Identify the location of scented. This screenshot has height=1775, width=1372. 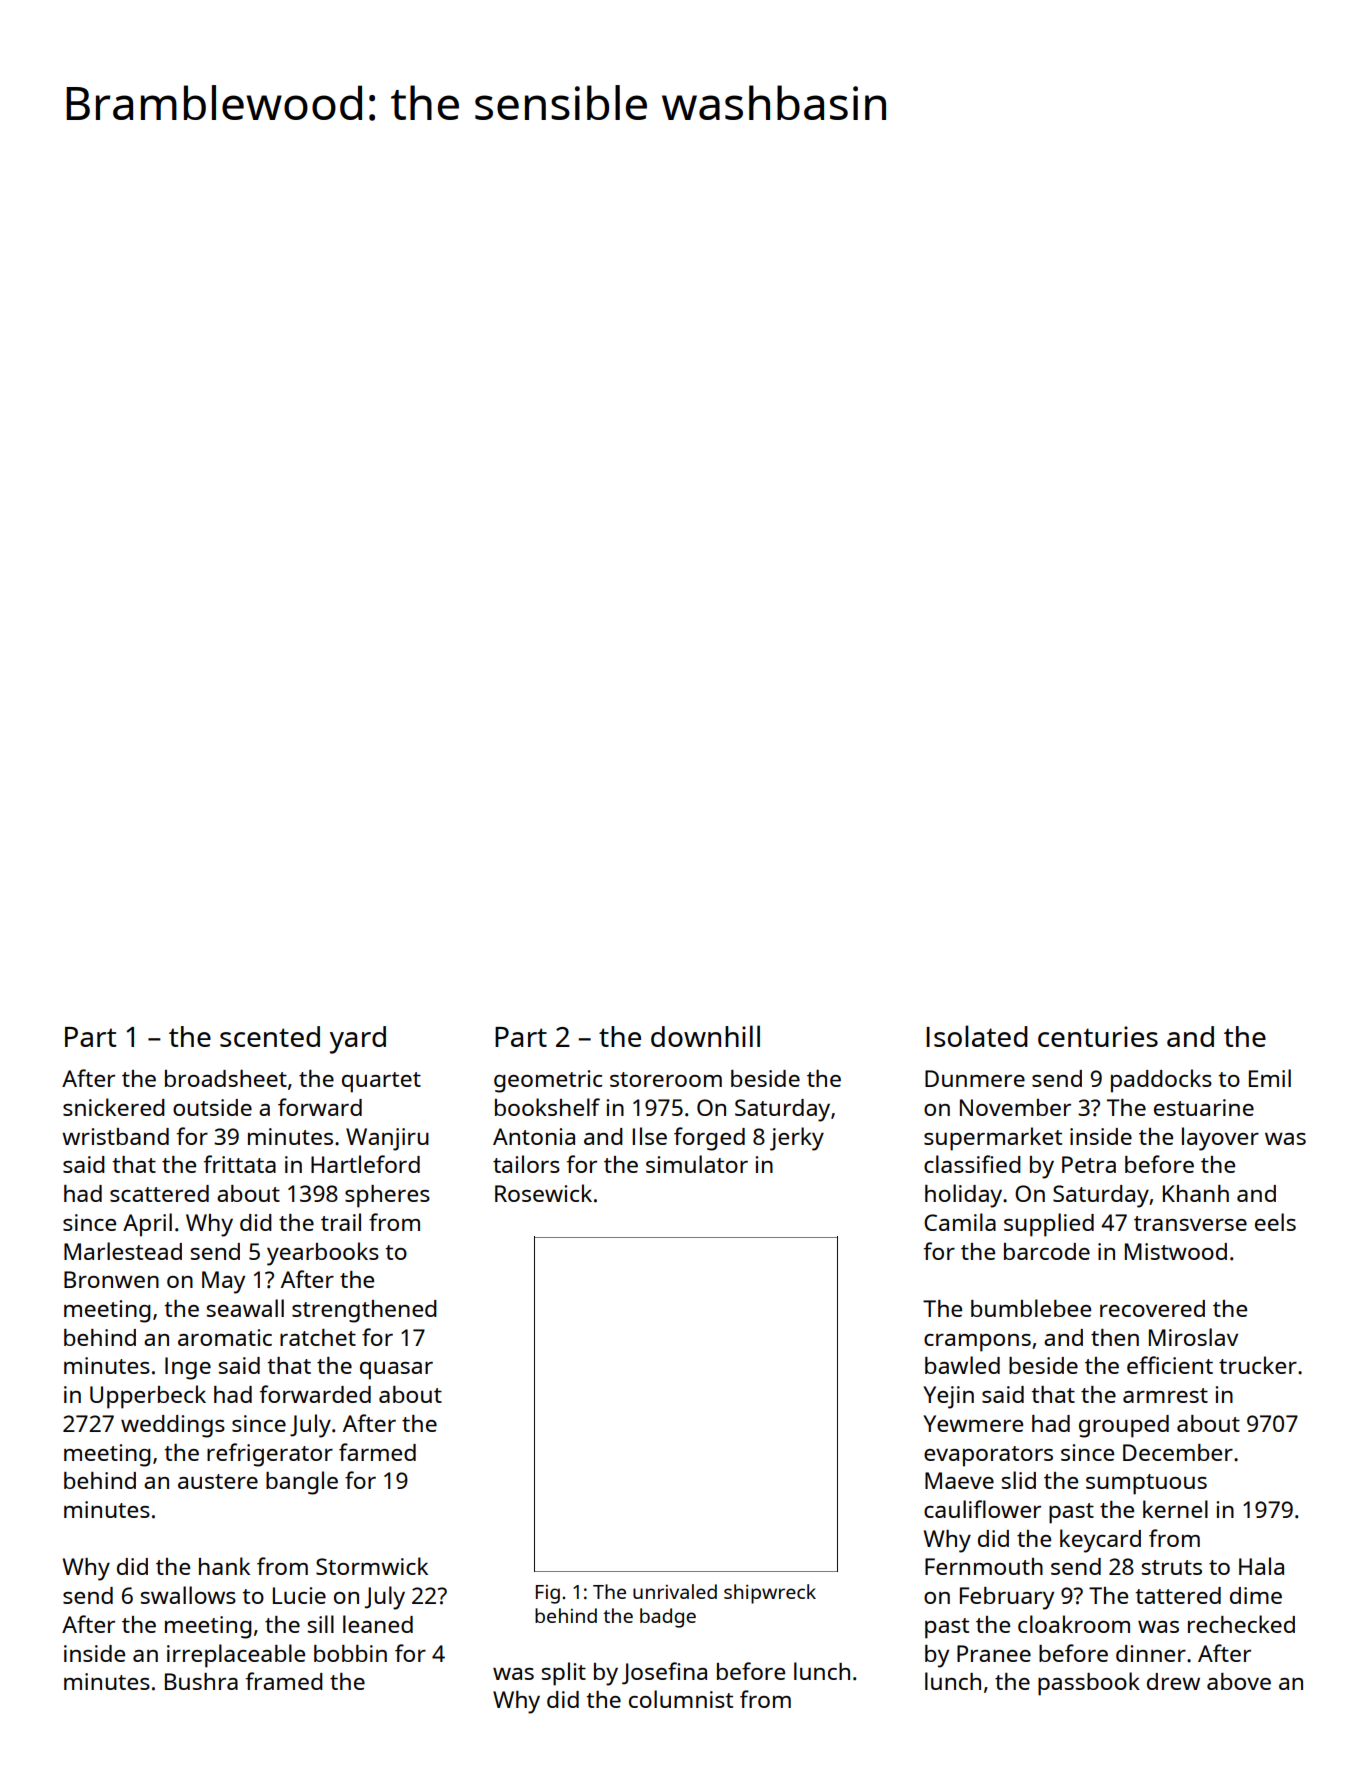
(270, 1036).
